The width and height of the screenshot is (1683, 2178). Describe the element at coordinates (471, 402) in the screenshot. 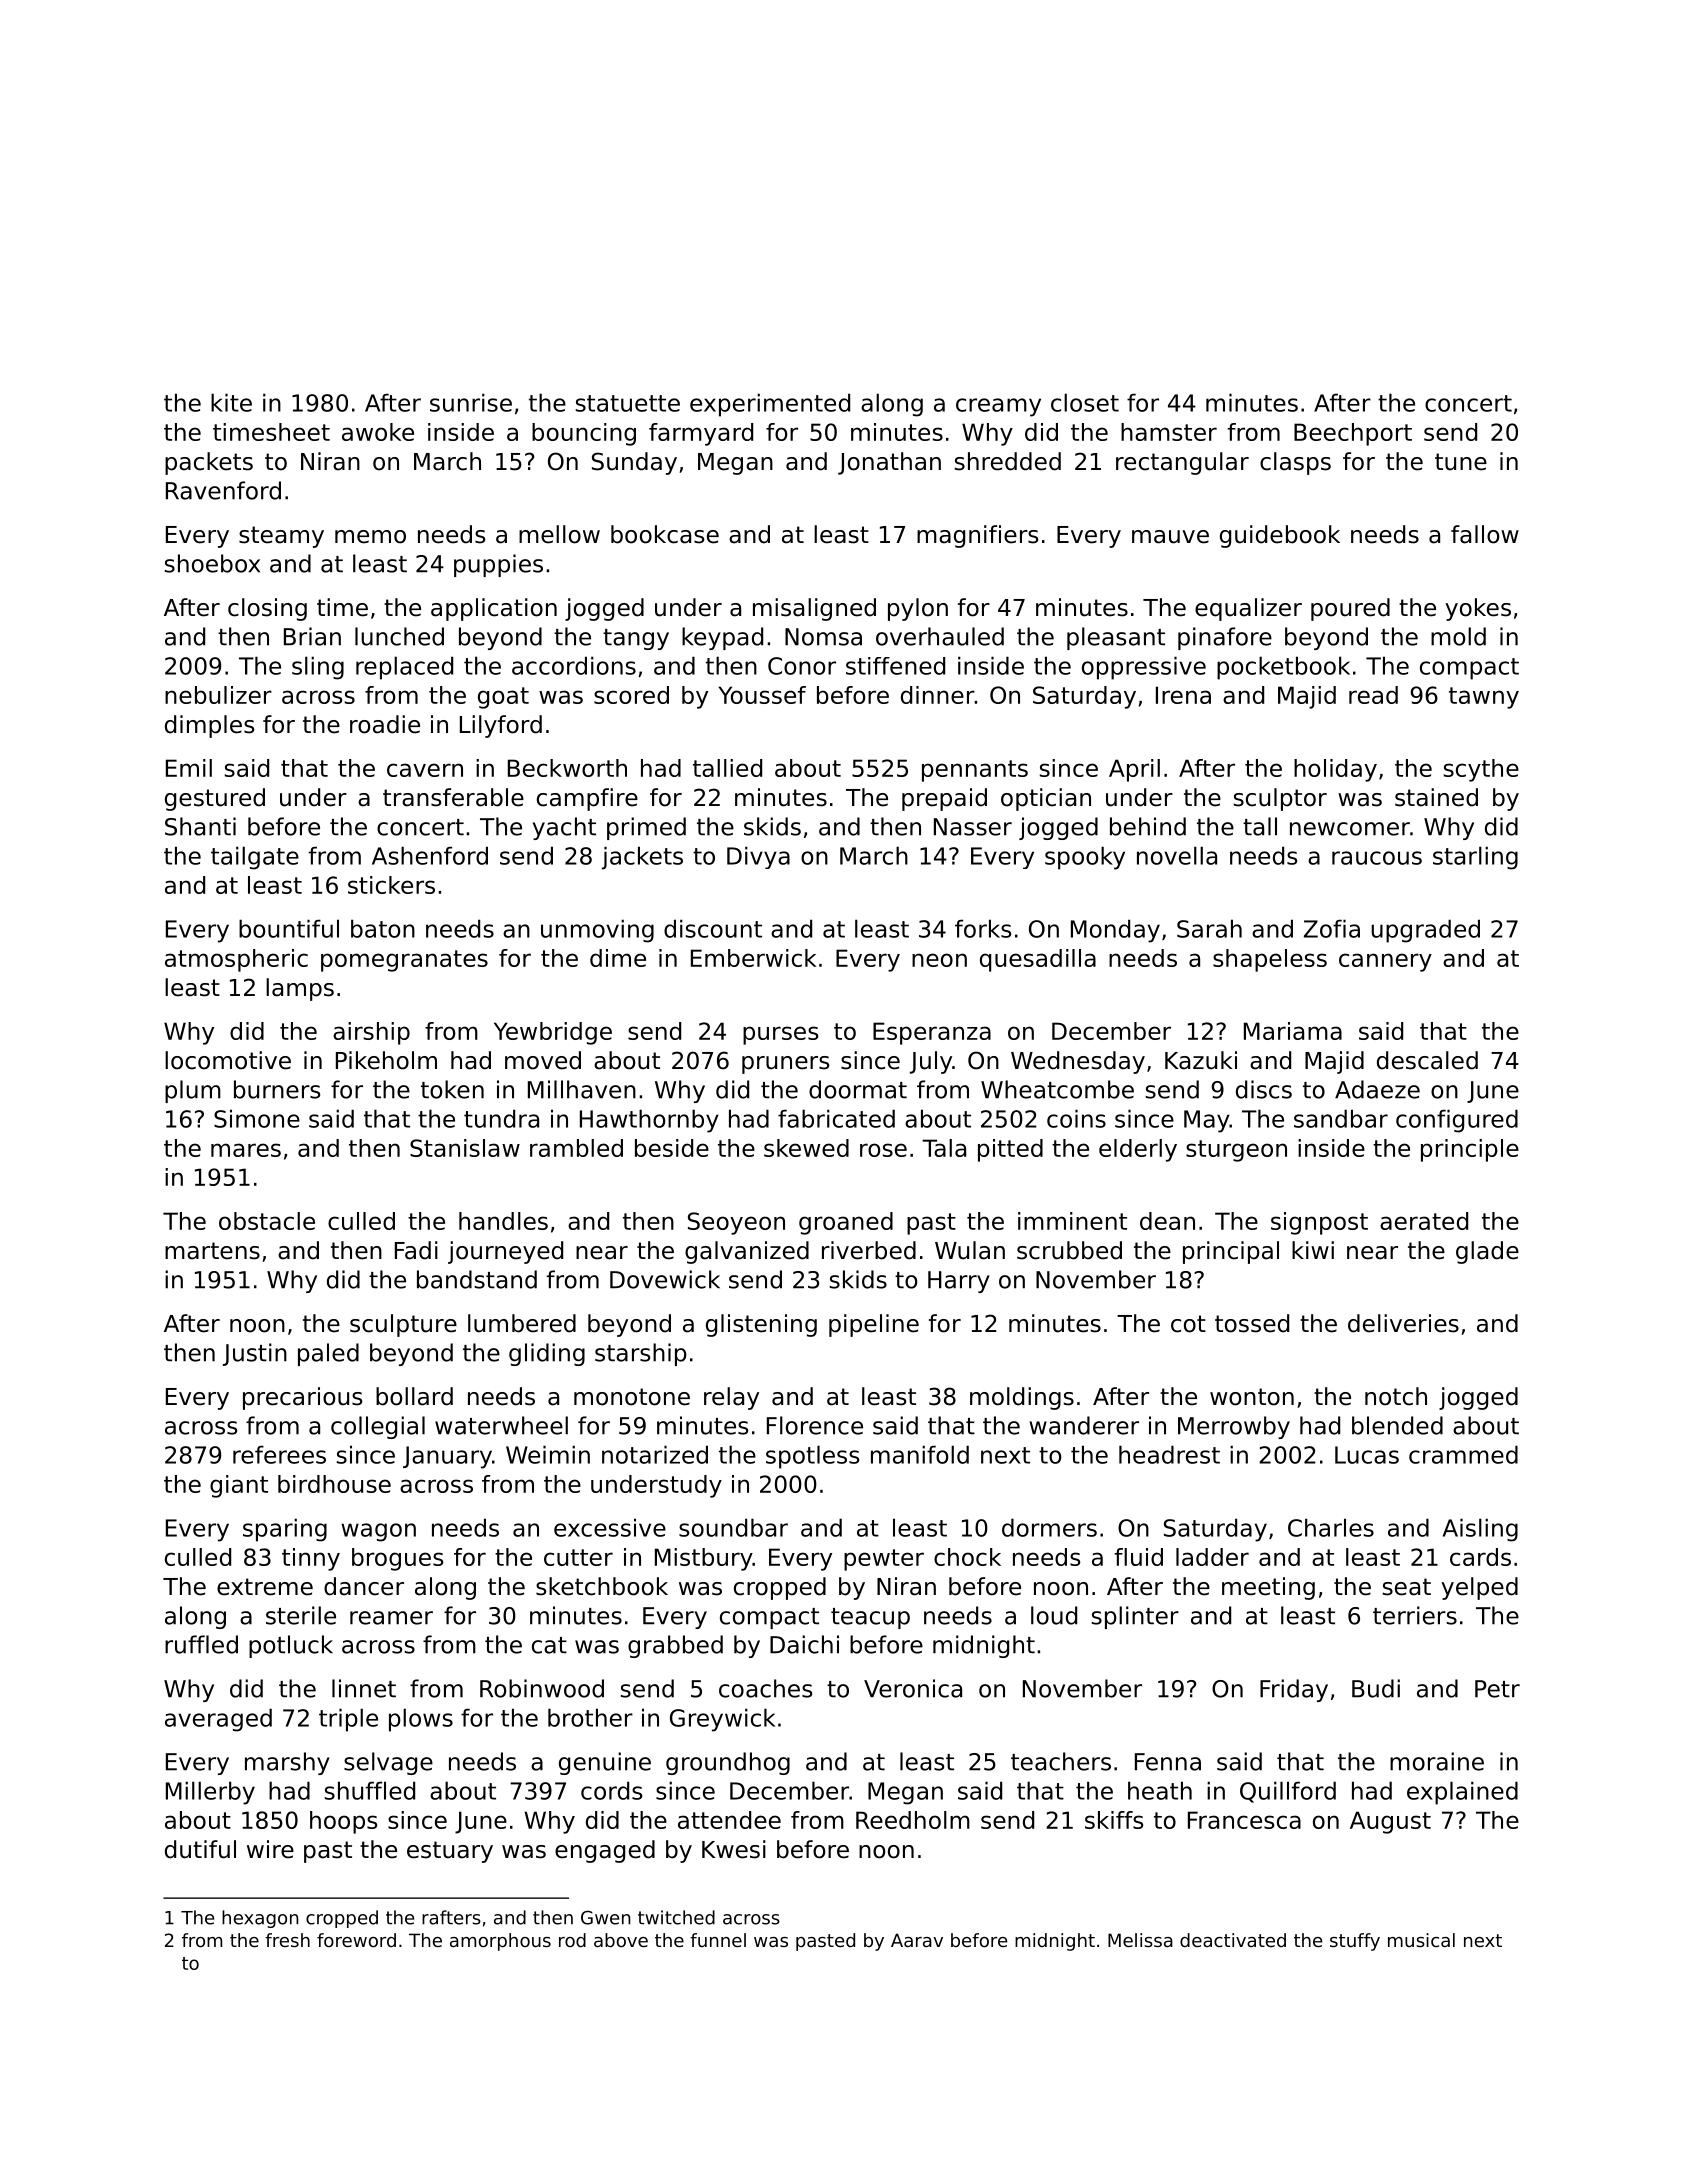

I see `sunrise` at that location.
